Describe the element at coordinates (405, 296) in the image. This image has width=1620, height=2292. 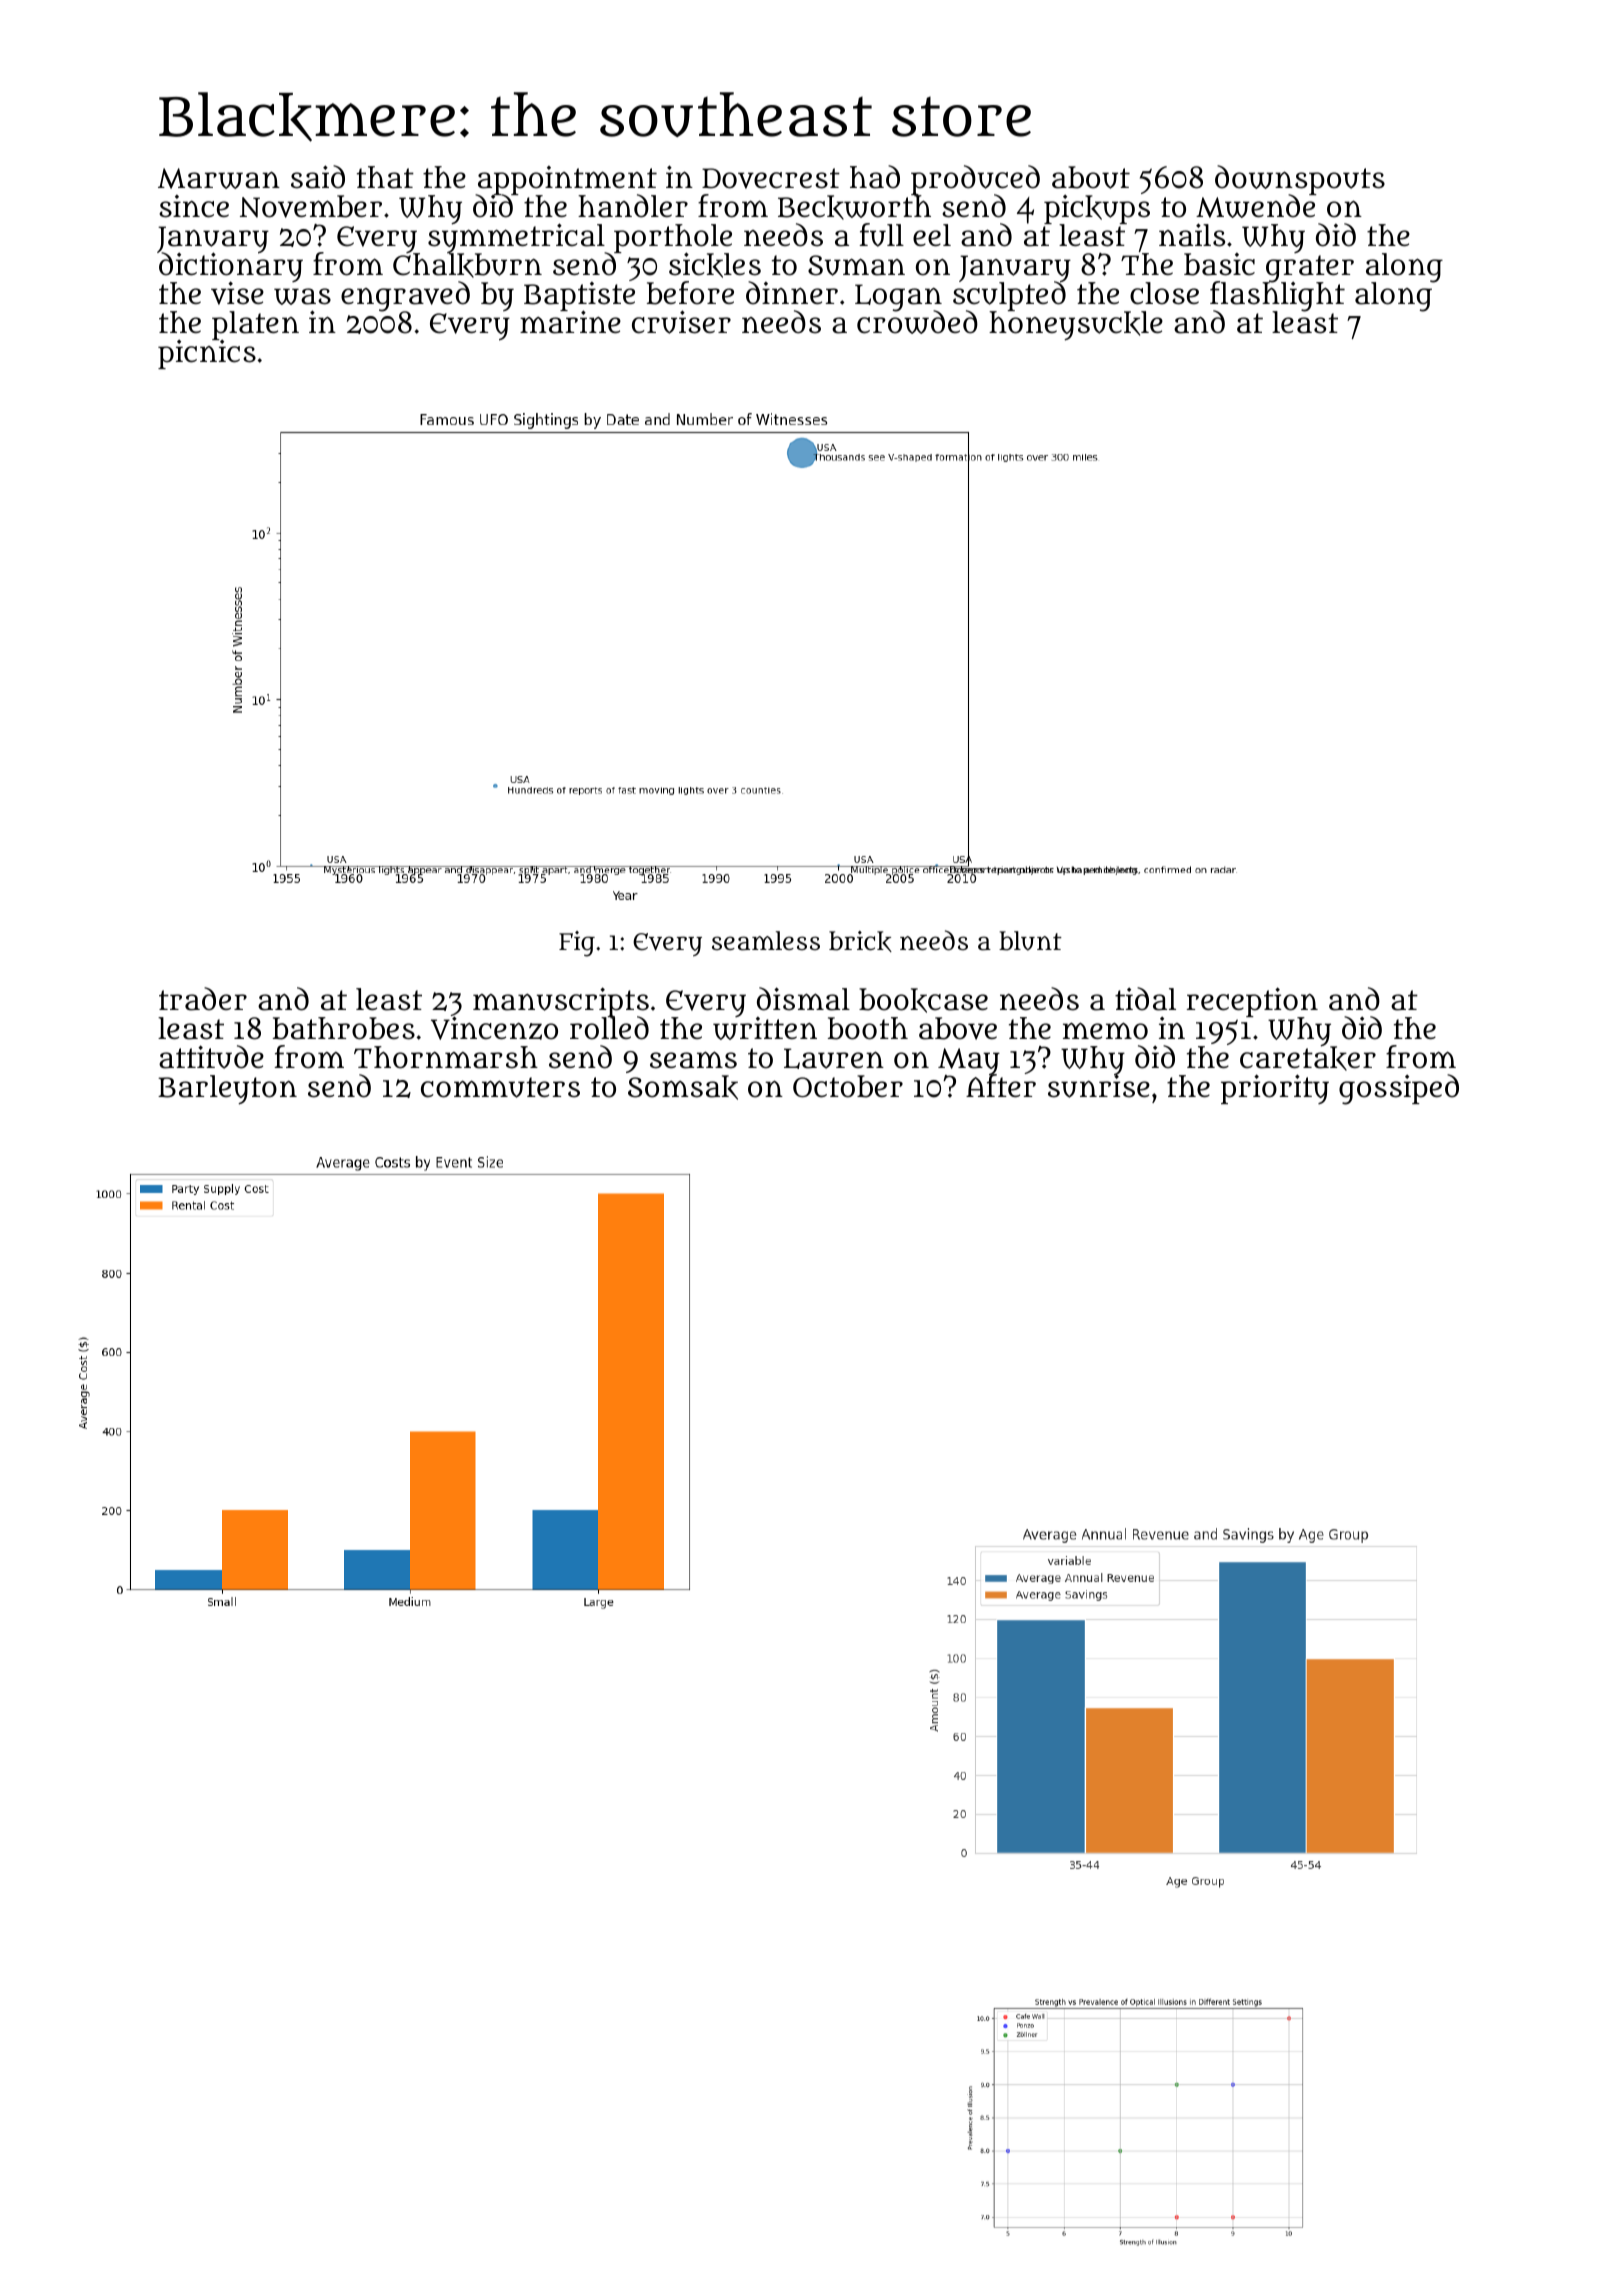
I see `engraved` at that location.
